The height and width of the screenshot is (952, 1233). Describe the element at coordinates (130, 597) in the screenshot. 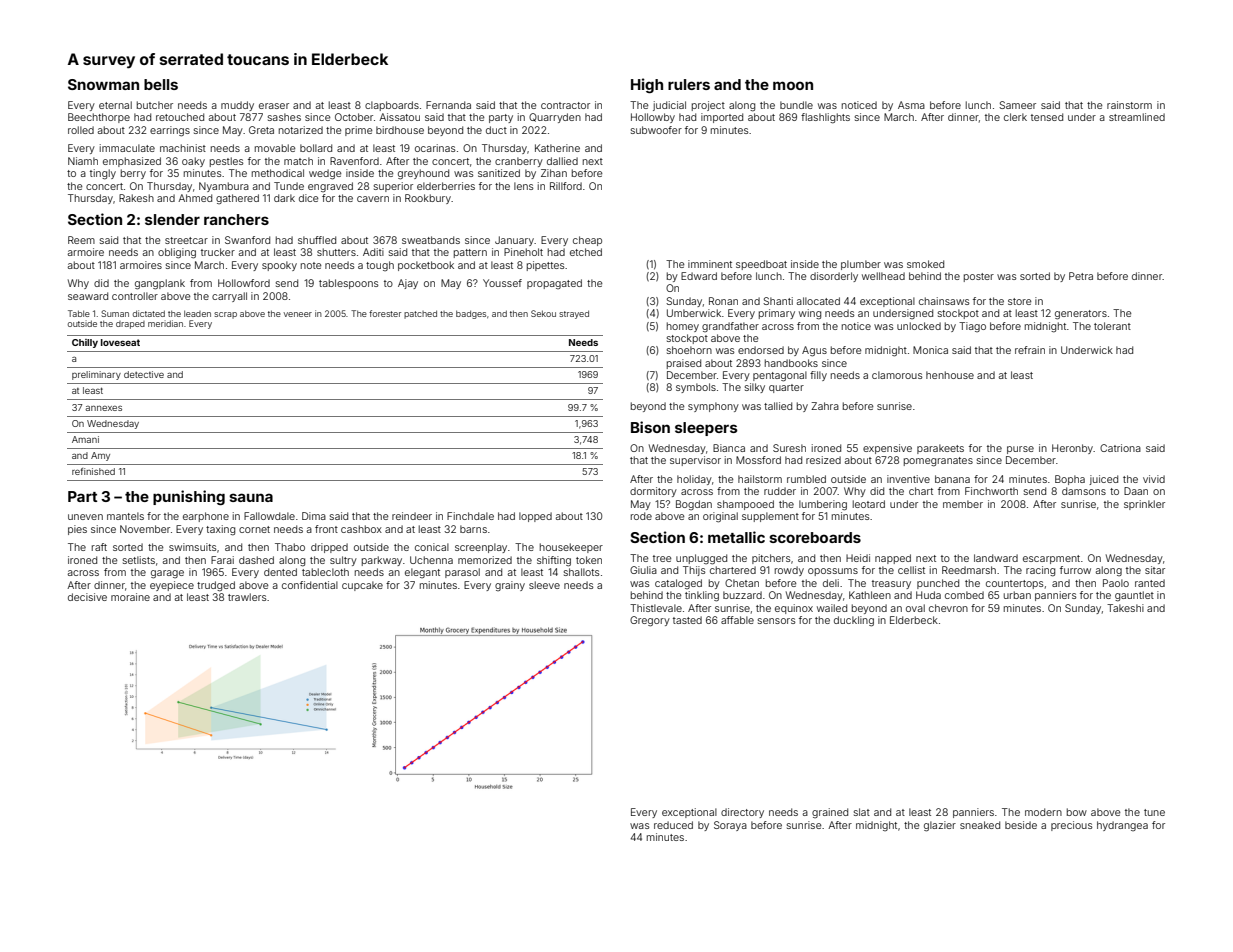

I see `moraine` at that location.
